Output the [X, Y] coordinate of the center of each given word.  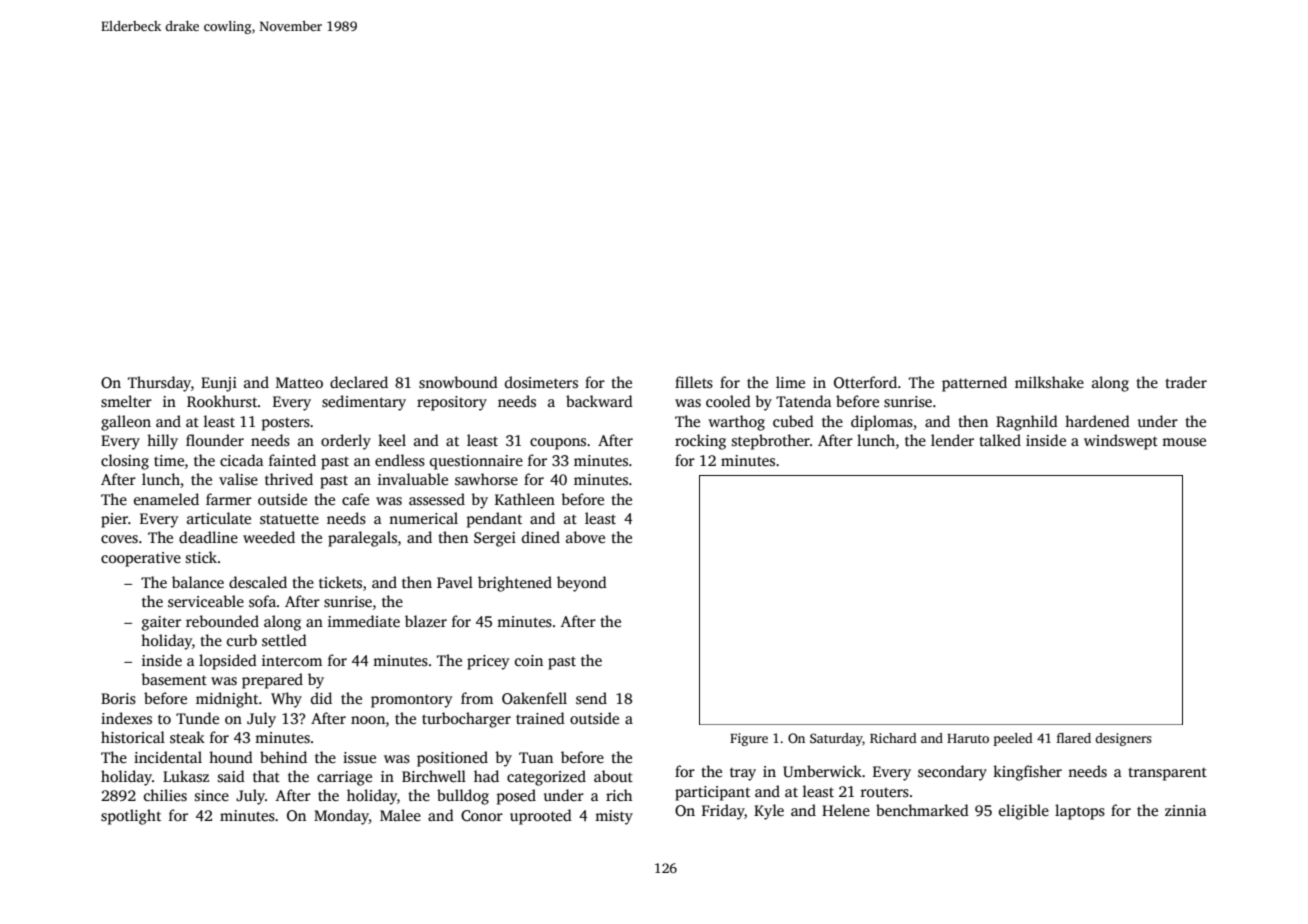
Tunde [197, 718]
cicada [242, 460]
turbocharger [466, 720]
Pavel [455, 582]
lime [790, 382]
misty [614, 817]
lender [952, 440]
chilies [165, 795]
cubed [793, 421]
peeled [1013, 739]
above [585, 537]
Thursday [159, 384]
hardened [1097, 421]
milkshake [1049, 382]
